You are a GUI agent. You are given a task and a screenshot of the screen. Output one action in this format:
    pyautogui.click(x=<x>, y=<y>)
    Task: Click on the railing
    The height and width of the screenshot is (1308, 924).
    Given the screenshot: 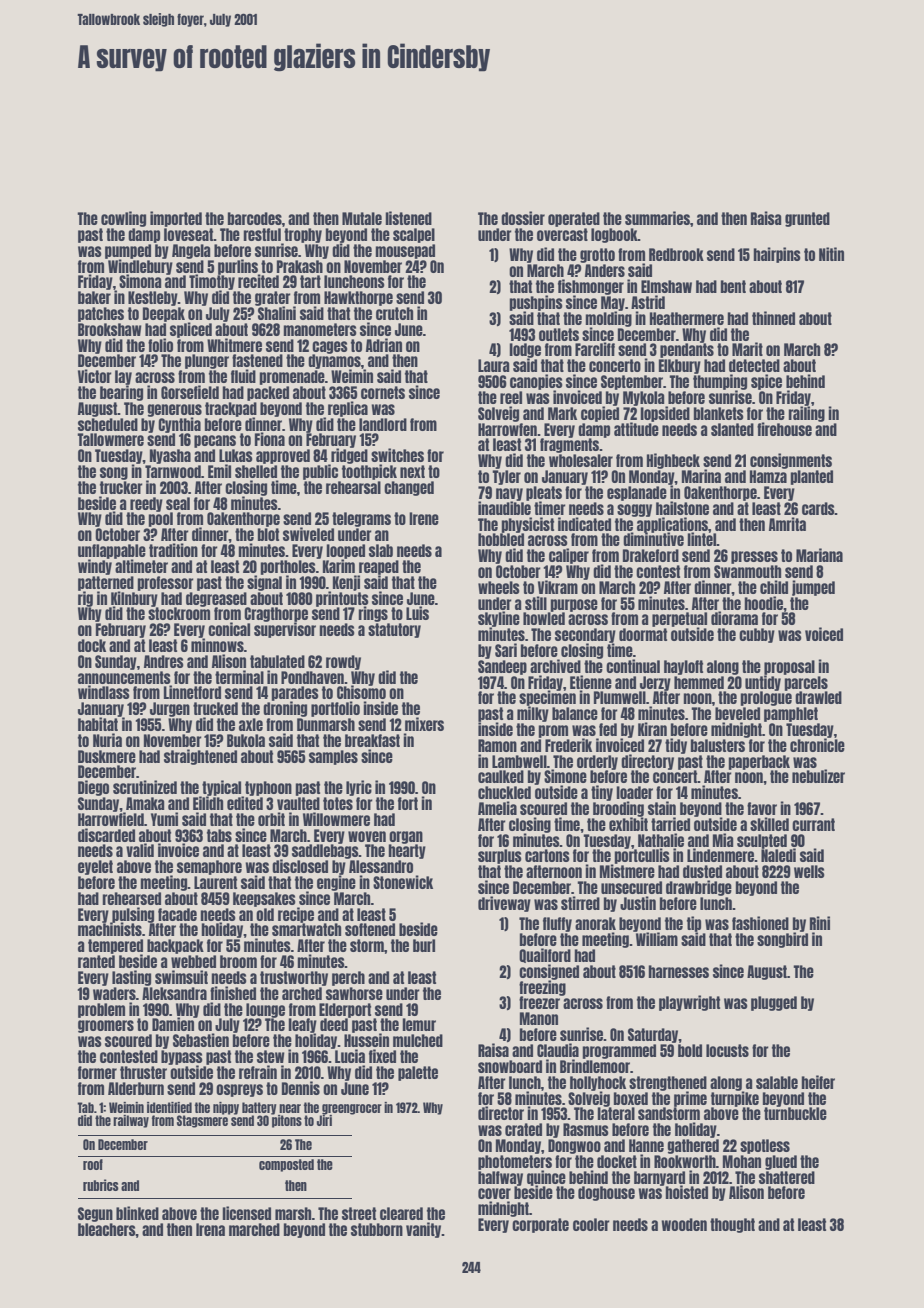 What is the action you would take?
    pyautogui.click(x=806, y=414)
